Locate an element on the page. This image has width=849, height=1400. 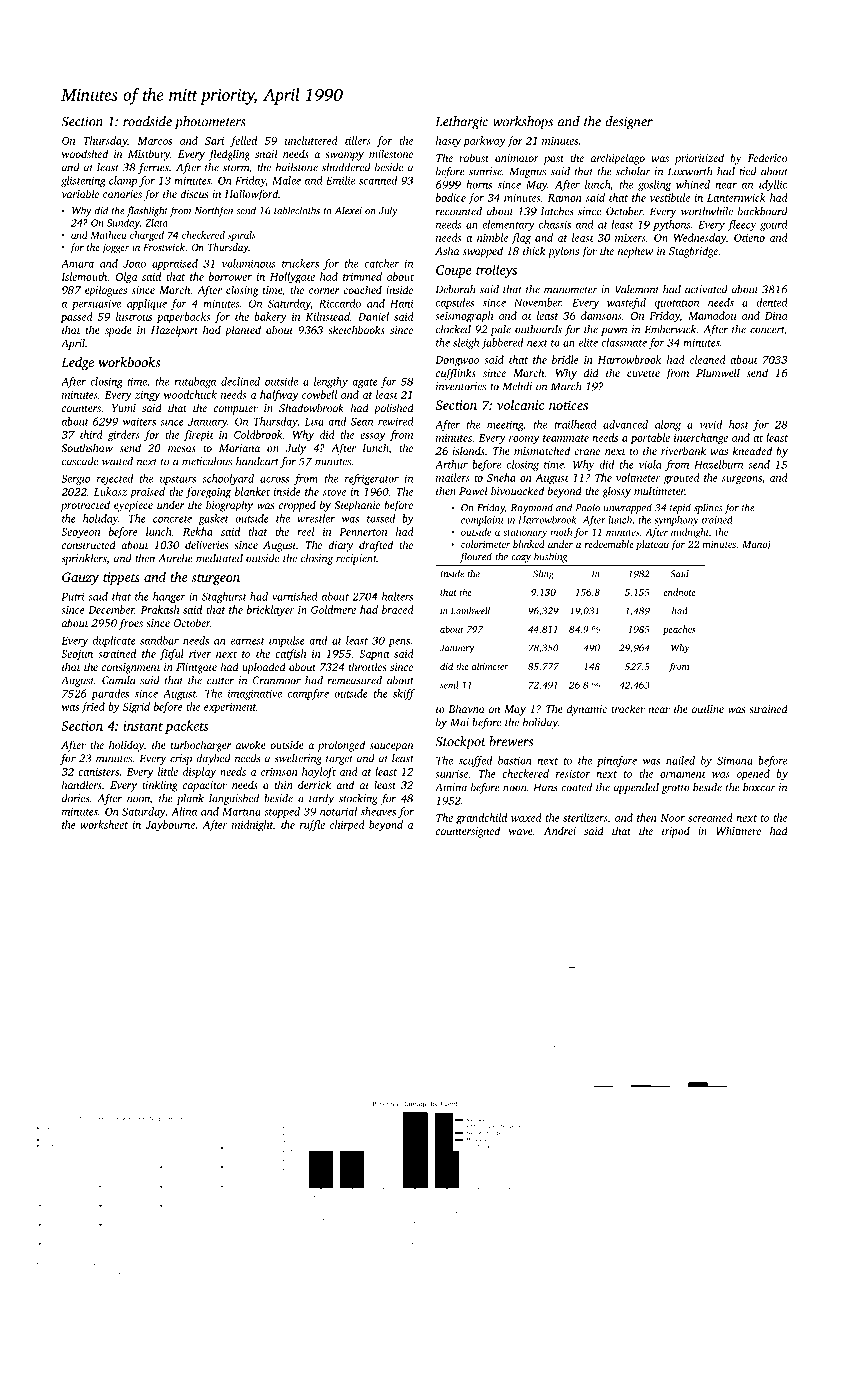
plateau is located at coordinates (652, 545).
